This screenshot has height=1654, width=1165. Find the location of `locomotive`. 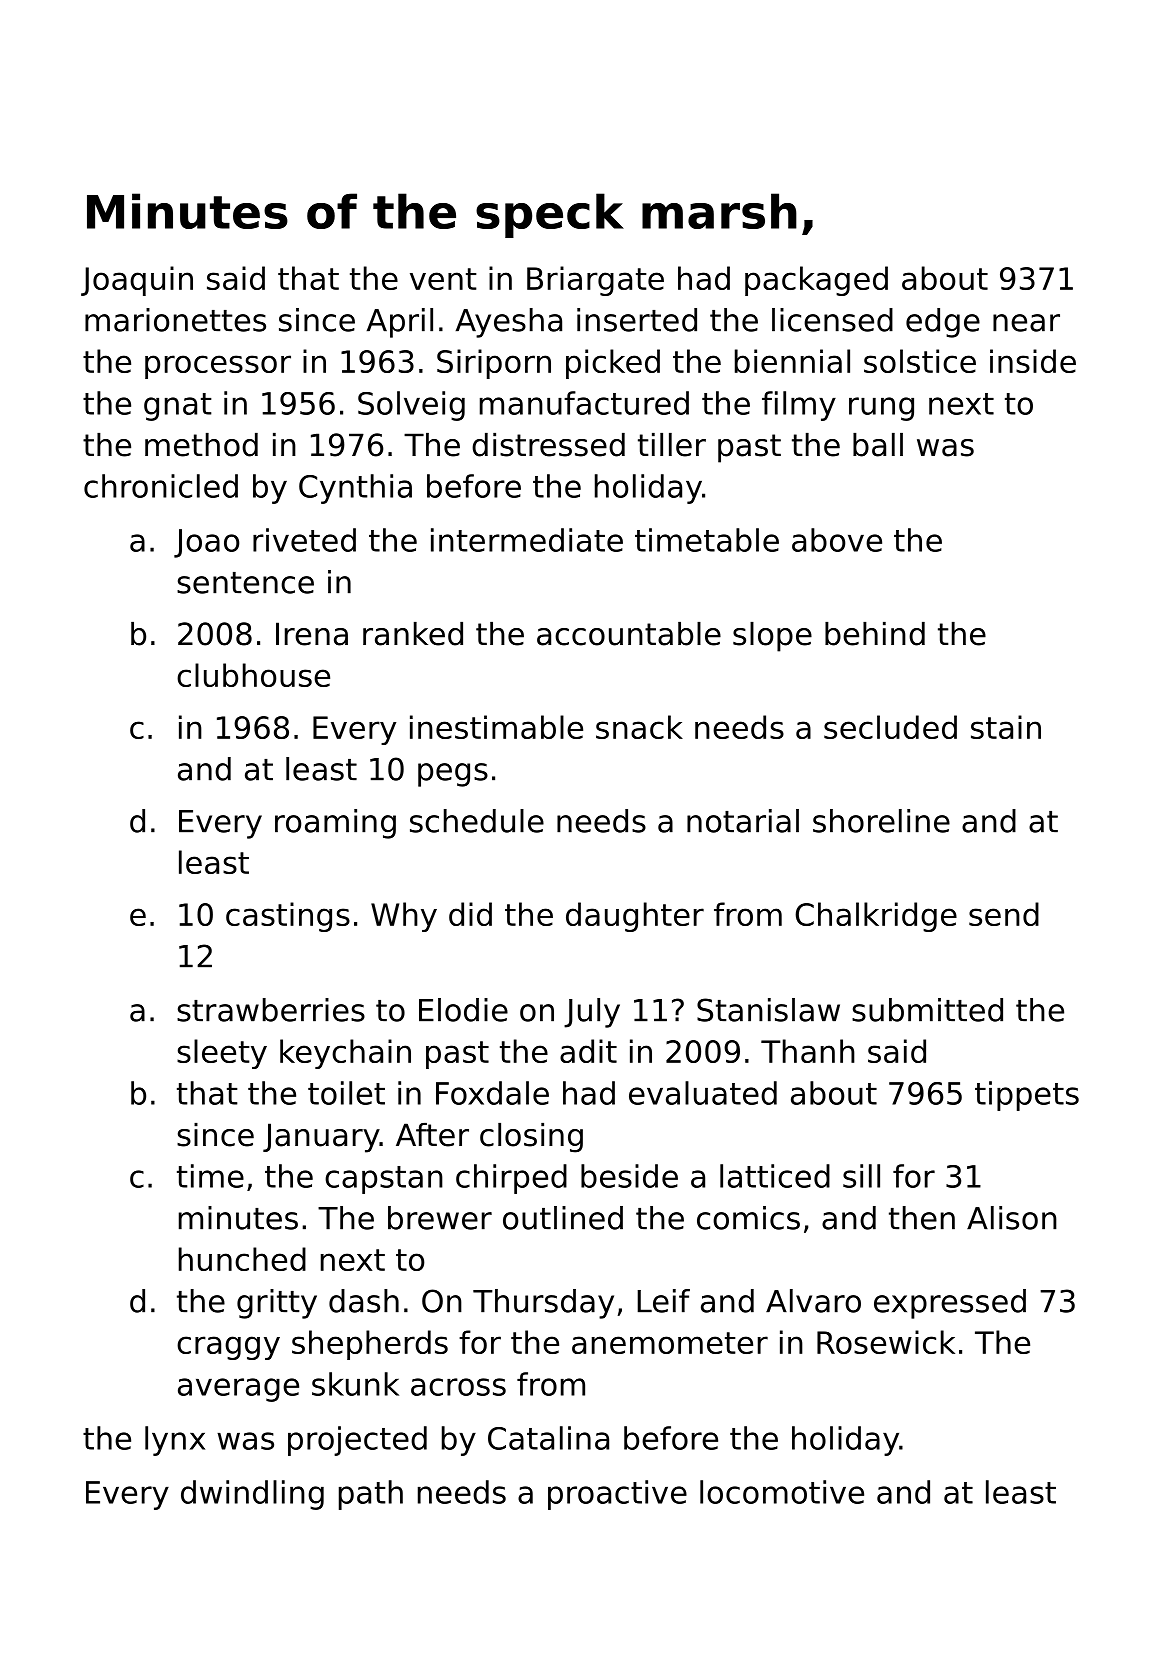

locomotive is located at coordinates (782, 1492).
